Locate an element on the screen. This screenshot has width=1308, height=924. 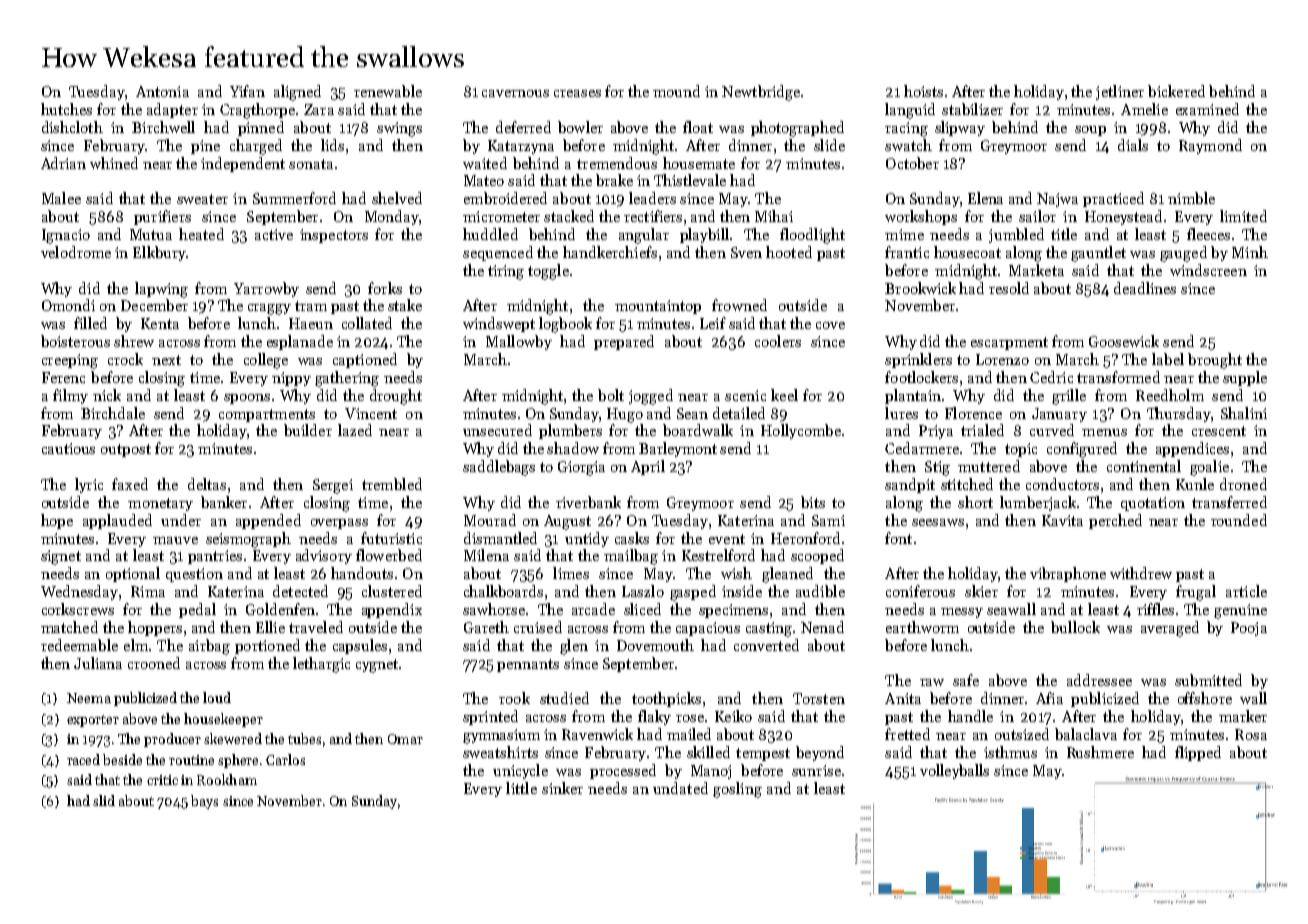
little is located at coordinates (521, 788).
